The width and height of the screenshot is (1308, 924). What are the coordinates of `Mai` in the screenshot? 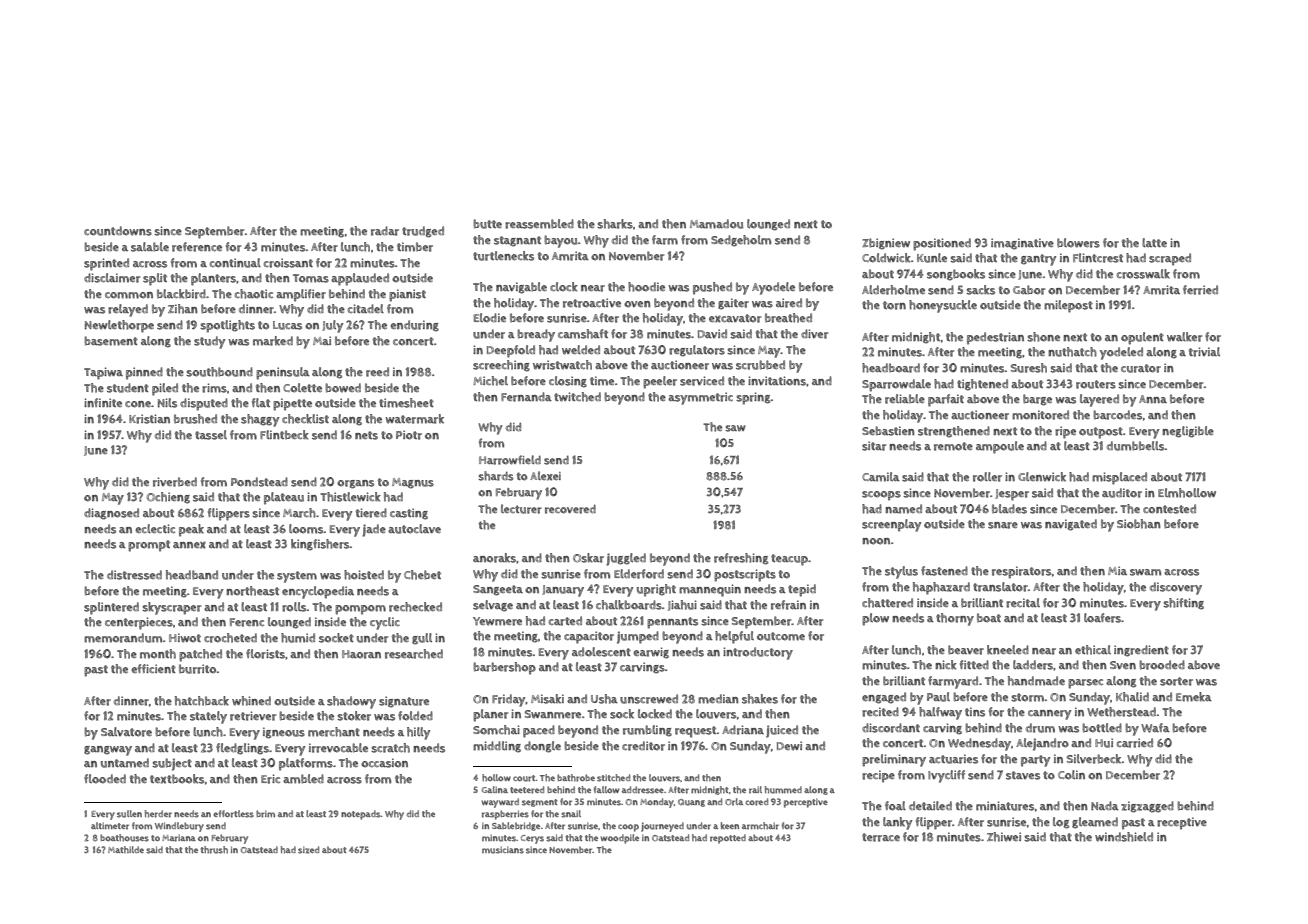 It's located at (322, 340).
